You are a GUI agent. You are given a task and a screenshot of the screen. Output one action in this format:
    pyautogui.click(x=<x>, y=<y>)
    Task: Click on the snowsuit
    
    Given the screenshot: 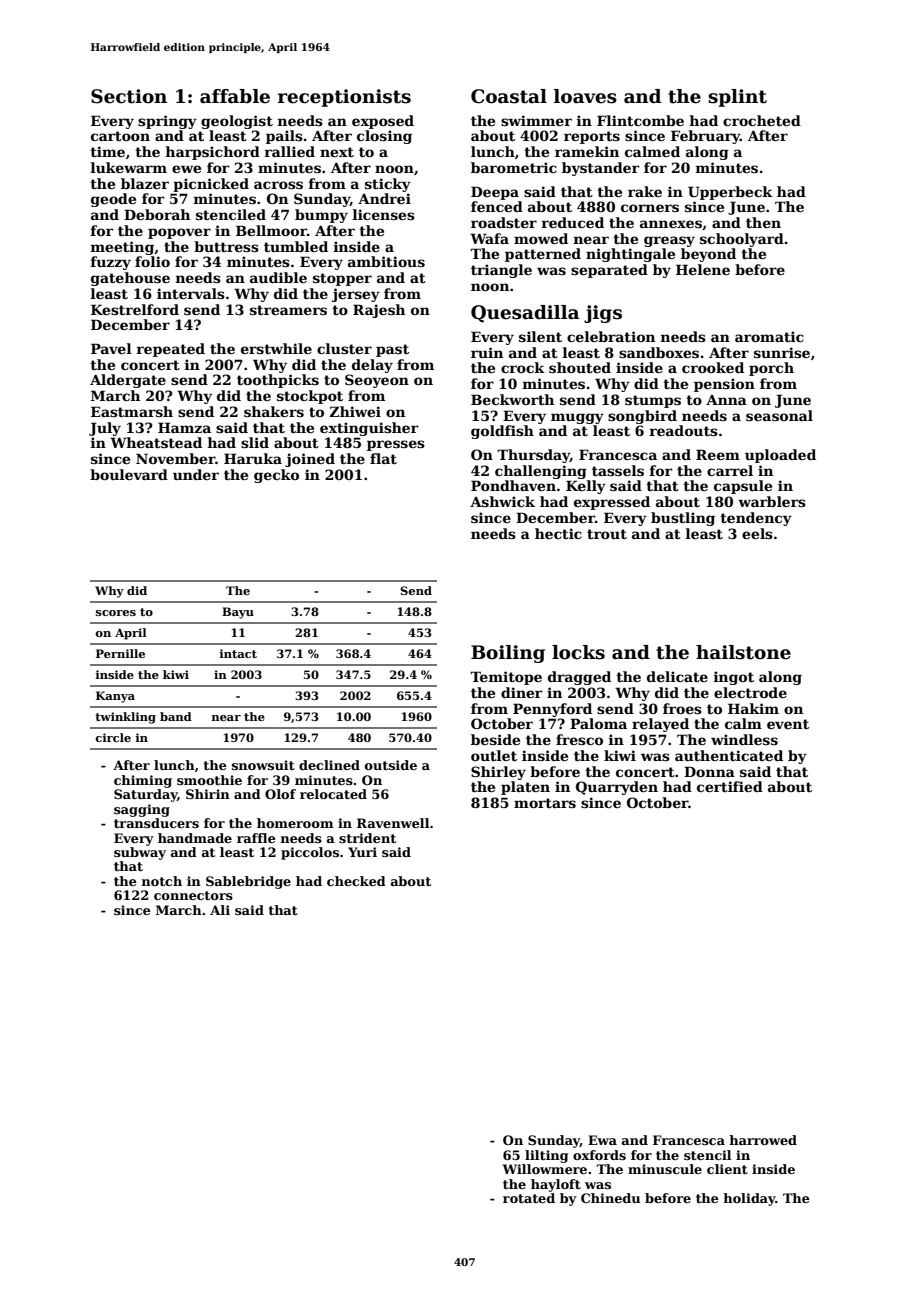 What is the action you would take?
    pyautogui.click(x=263, y=765)
